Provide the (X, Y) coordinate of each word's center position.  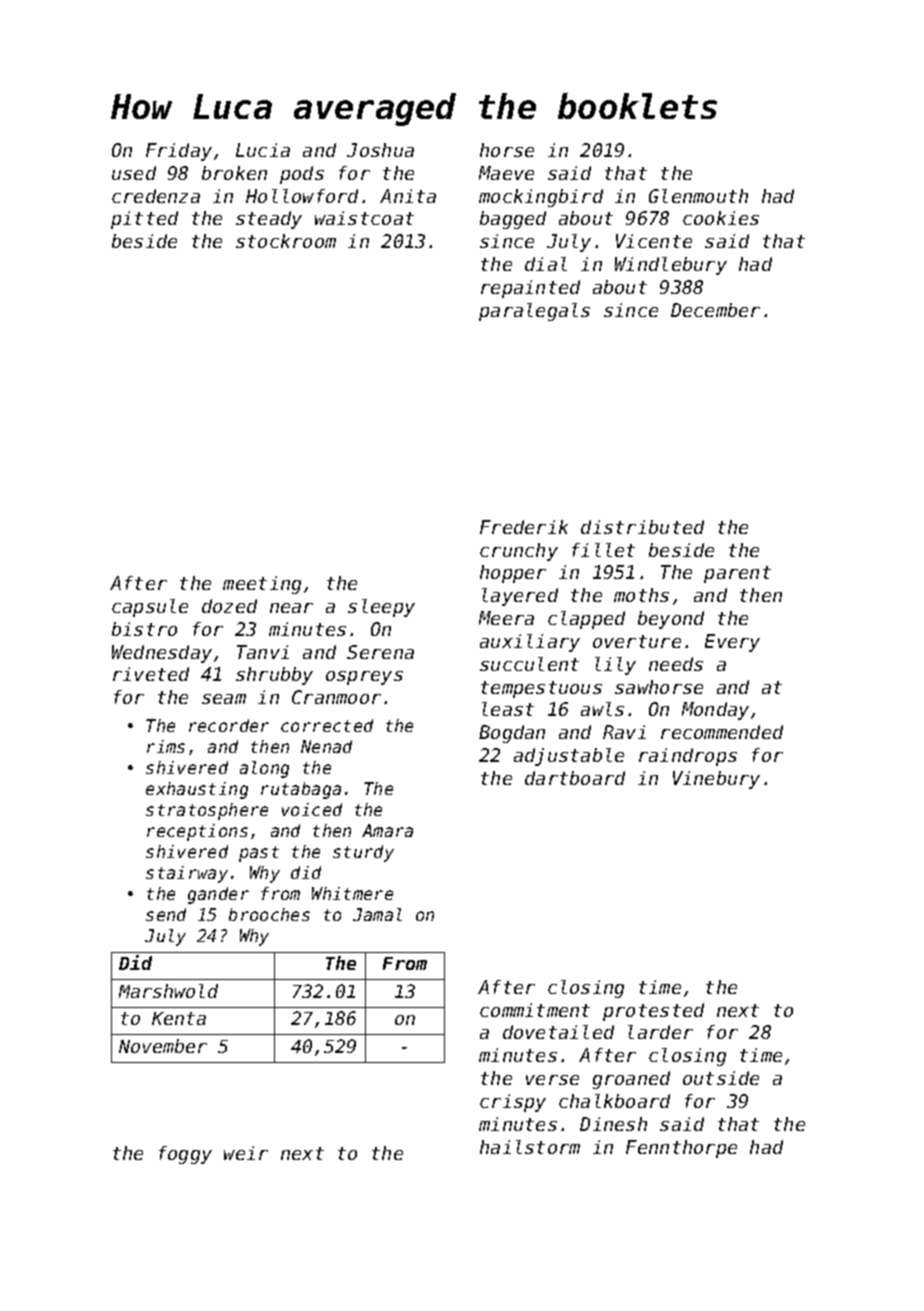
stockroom (286, 241)
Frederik (524, 527)
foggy (185, 1155)
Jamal (377, 914)
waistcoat (364, 218)
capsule (150, 608)
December (715, 310)
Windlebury (671, 266)
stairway (187, 874)
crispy (513, 1103)
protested (653, 1012)
